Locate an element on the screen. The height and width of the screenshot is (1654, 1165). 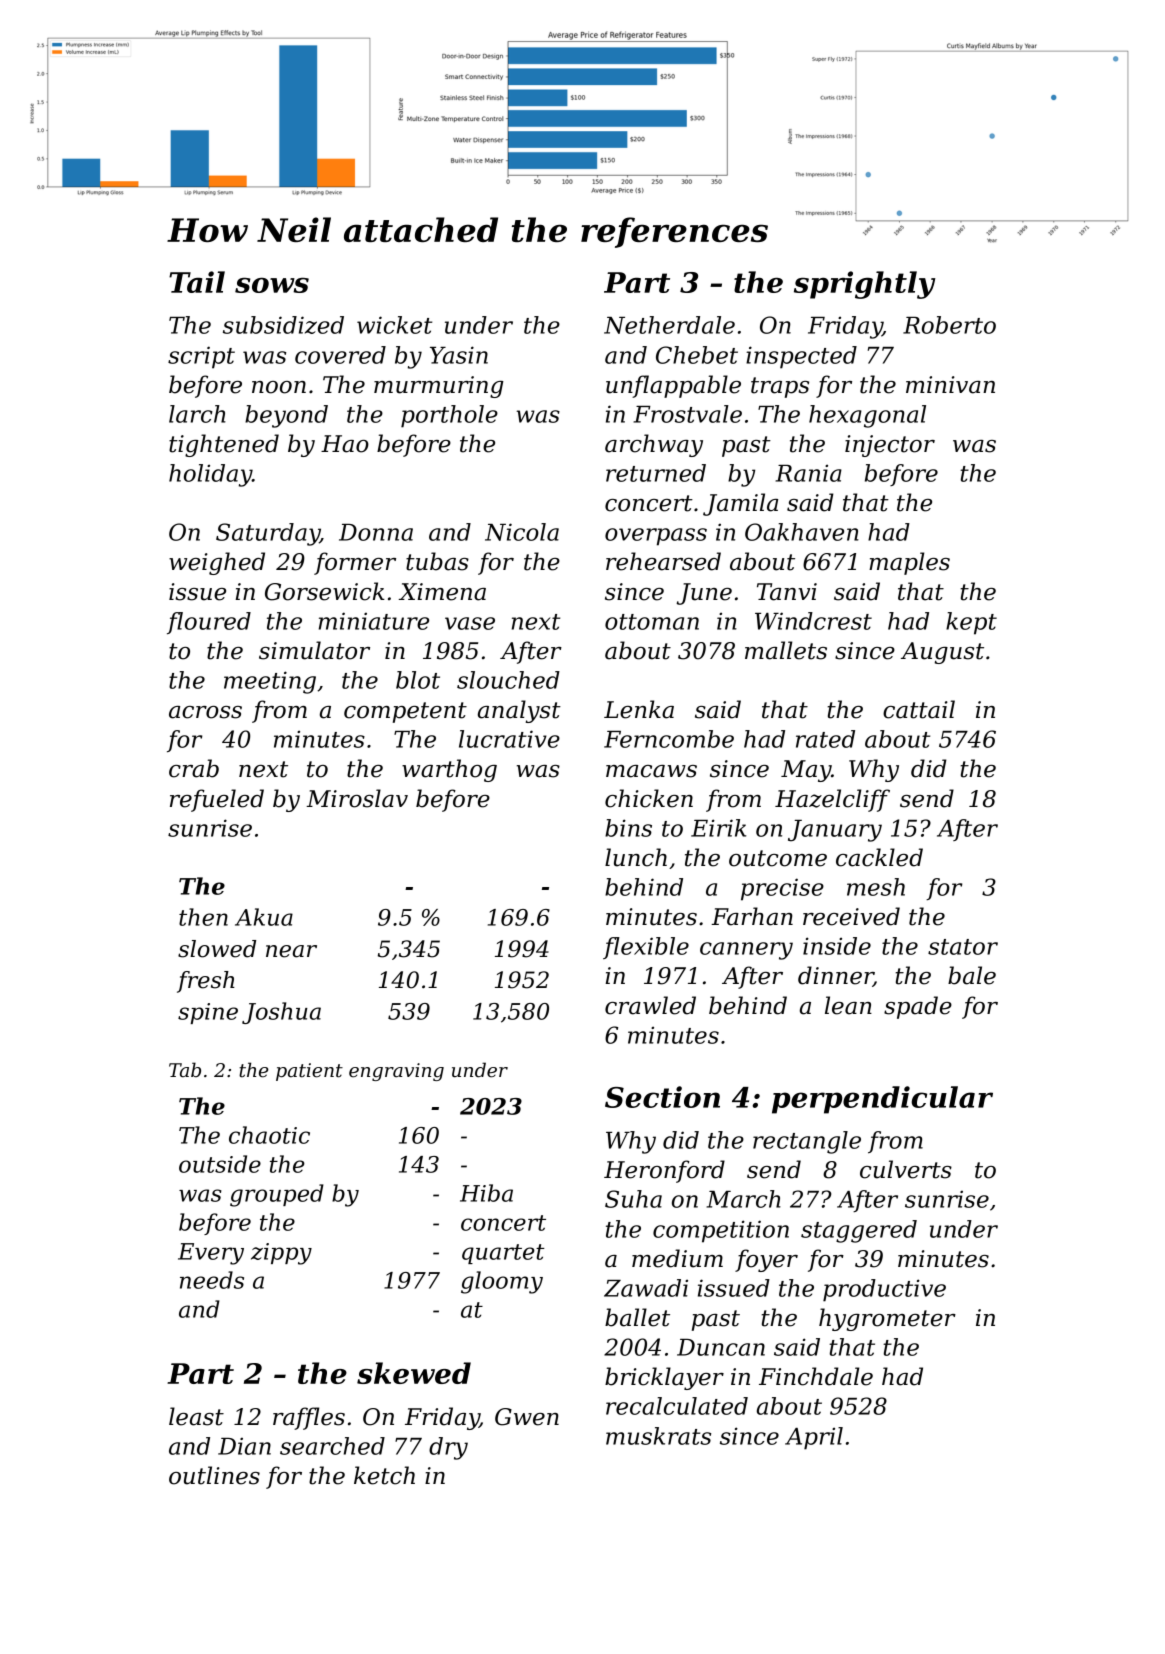
sprightly is located at coordinates (864, 285).
